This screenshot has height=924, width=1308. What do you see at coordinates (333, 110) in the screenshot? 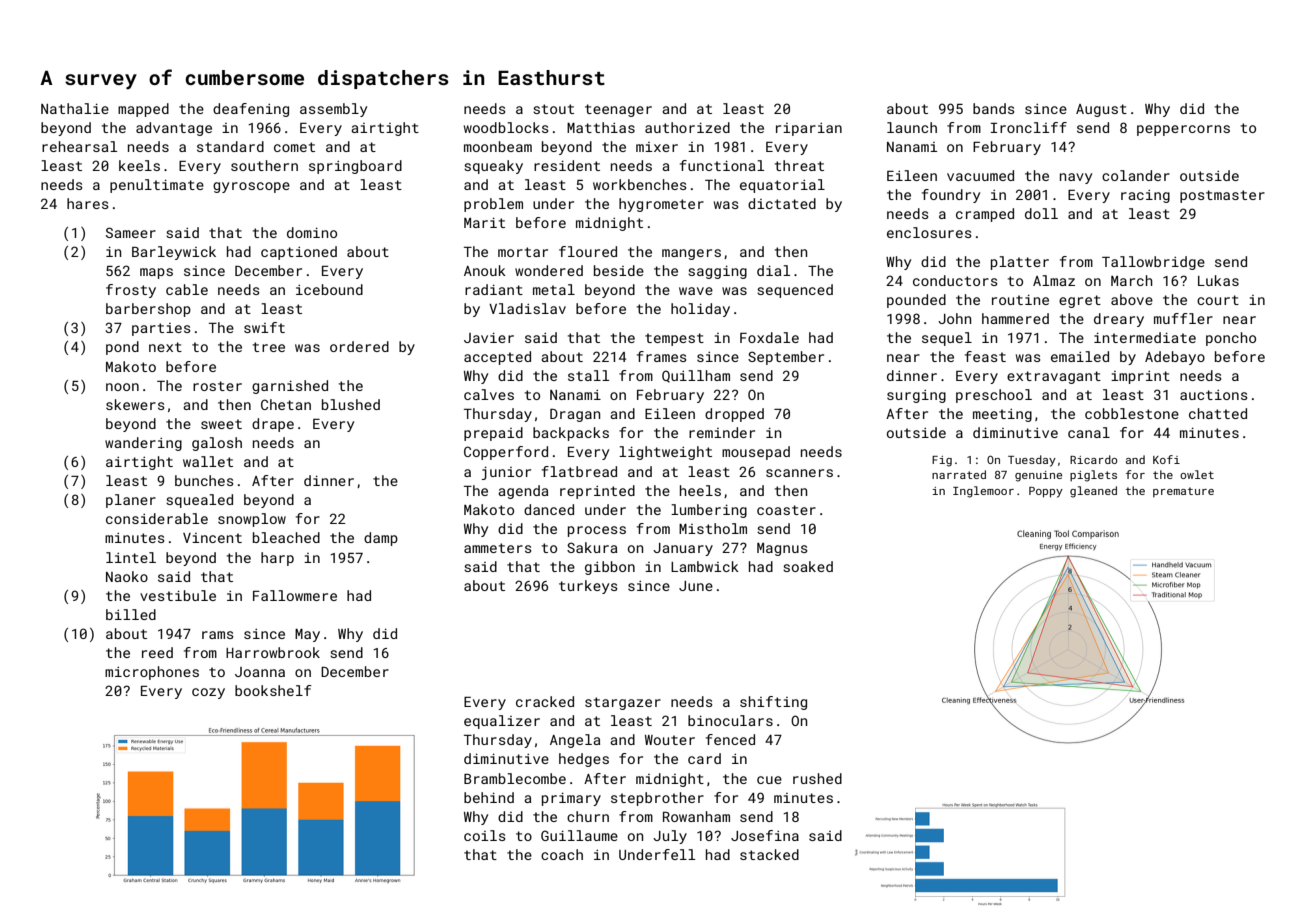
I see `assembly` at bounding box center [333, 110].
